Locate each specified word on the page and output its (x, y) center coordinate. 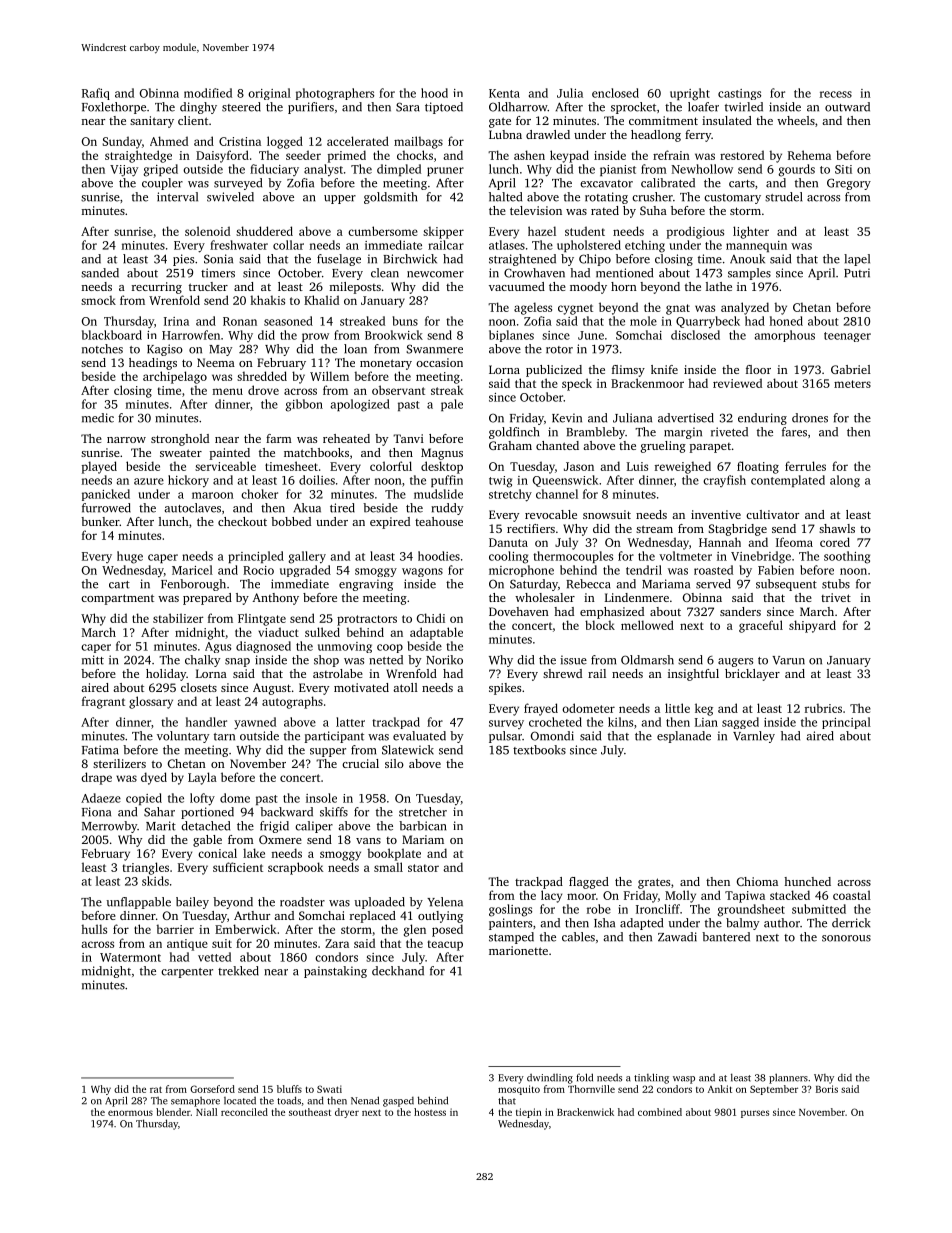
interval (177, 197)
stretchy (510, 495)
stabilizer (178, 618)
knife (664, 369)
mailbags (418, 142)
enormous (130, 1113)
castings (739, 94)
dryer (347, 1113)
